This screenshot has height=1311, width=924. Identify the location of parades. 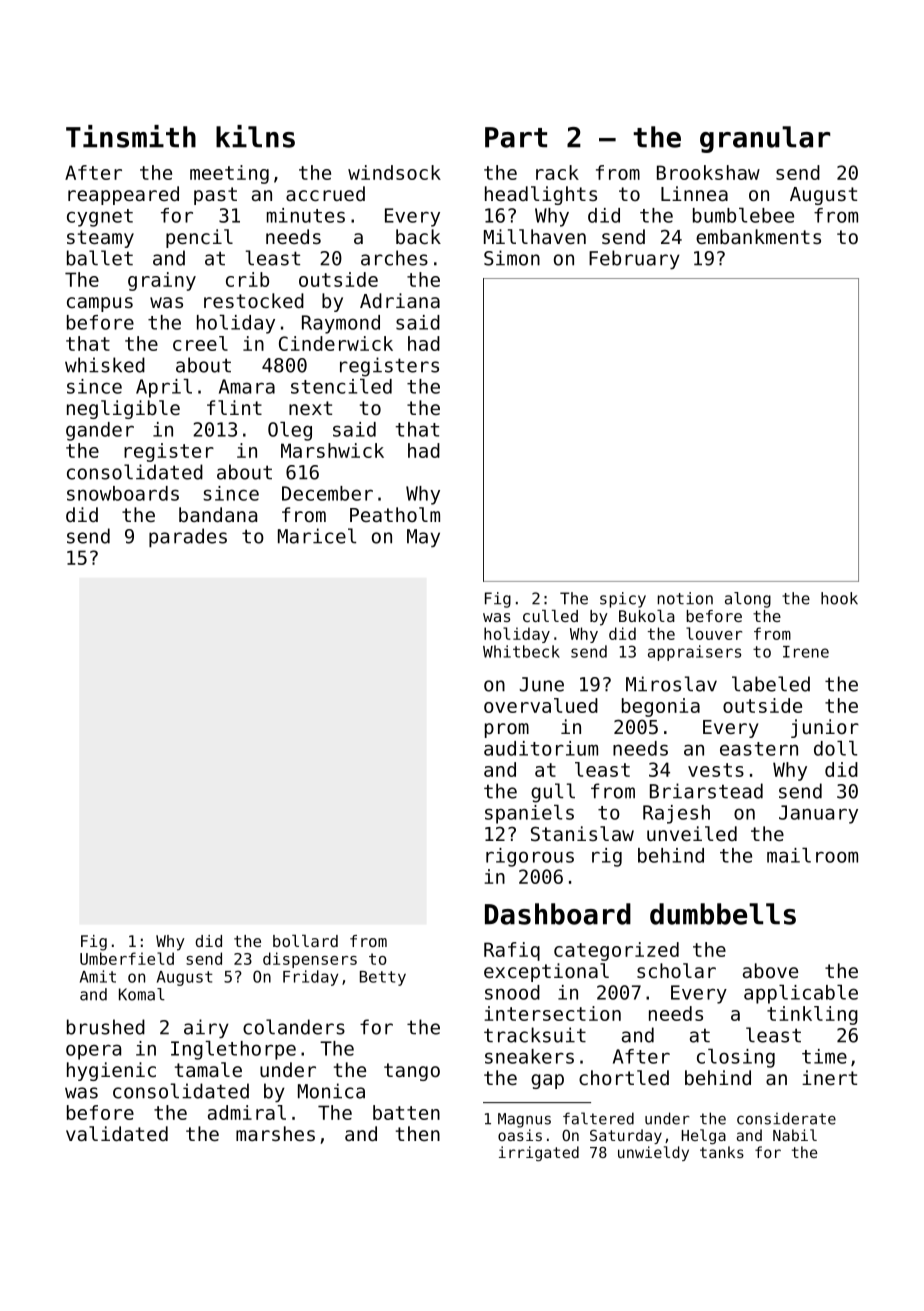
(188, 538).
